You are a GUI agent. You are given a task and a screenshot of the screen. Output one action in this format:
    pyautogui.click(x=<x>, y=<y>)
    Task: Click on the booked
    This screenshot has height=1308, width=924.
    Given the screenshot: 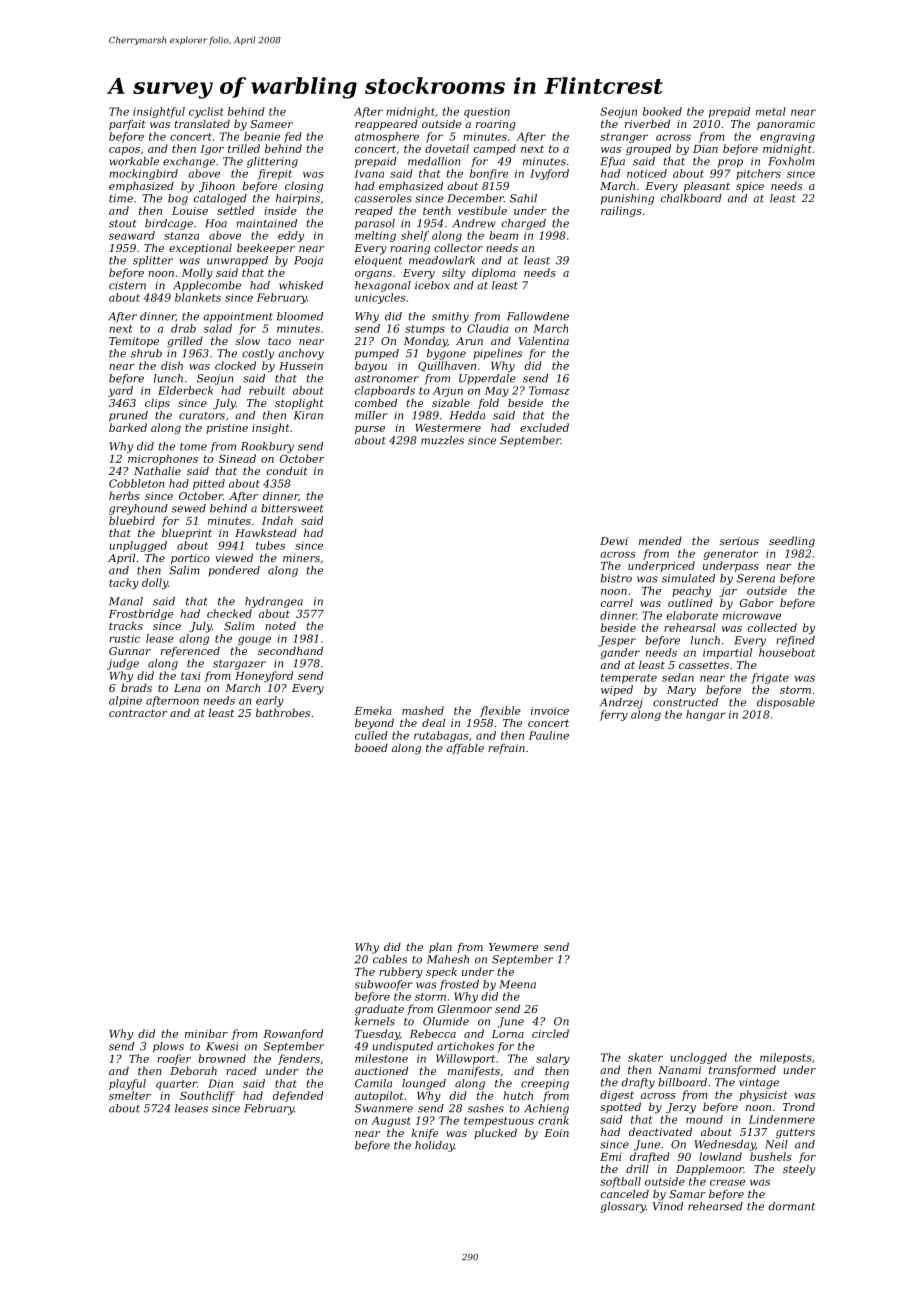 What is the action you would take?
    pyautogui.click(x=662, y=111)
